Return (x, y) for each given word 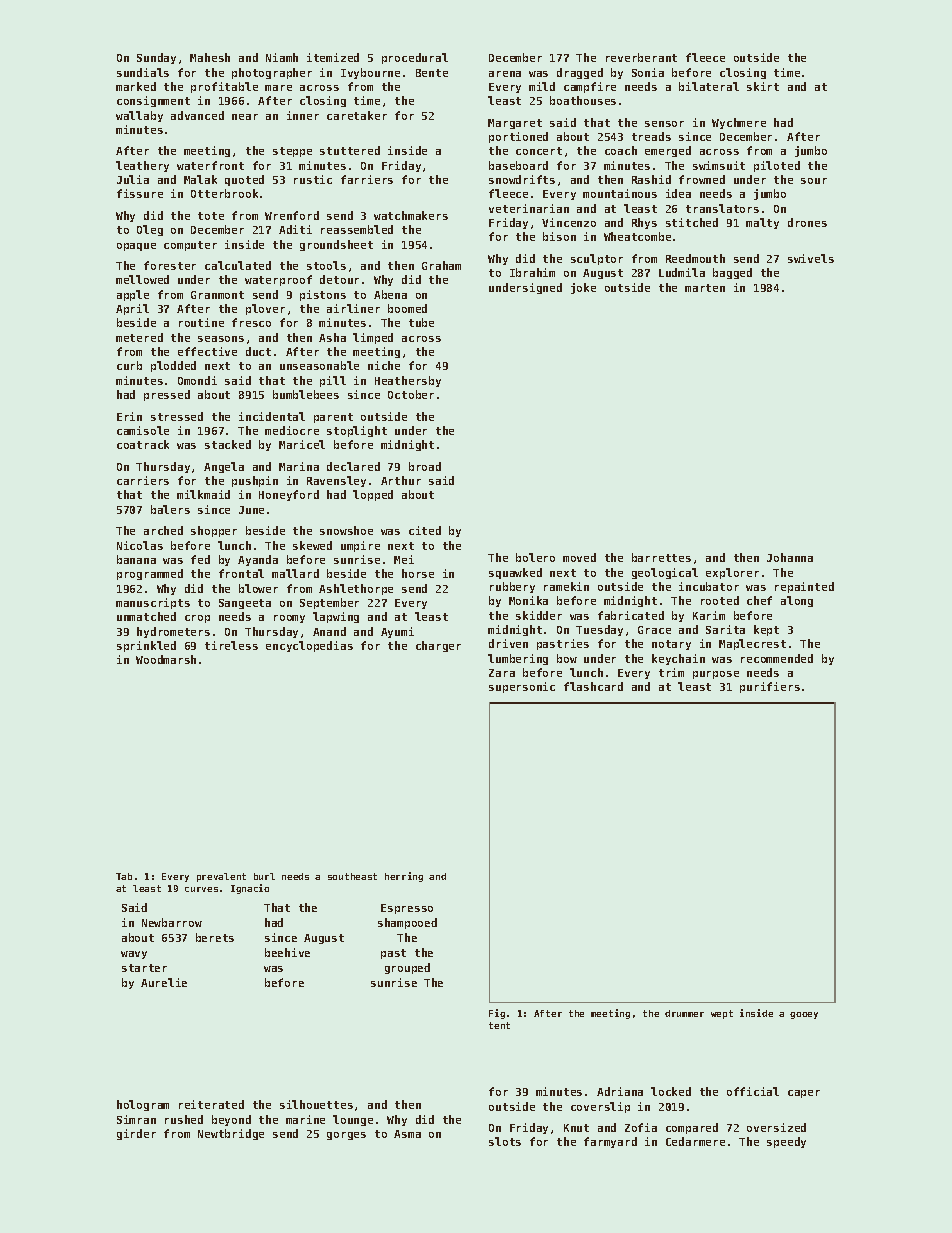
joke (583, 288)
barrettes (661, 557)
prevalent (221, 877)
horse (418, 573)
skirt (763, 86)
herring (404, 877)
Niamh (282, 57)
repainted (804, 587)
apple (133, 295)
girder (136, 1134)
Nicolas (140, 545)
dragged (580, 73)
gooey (804, 1015)
